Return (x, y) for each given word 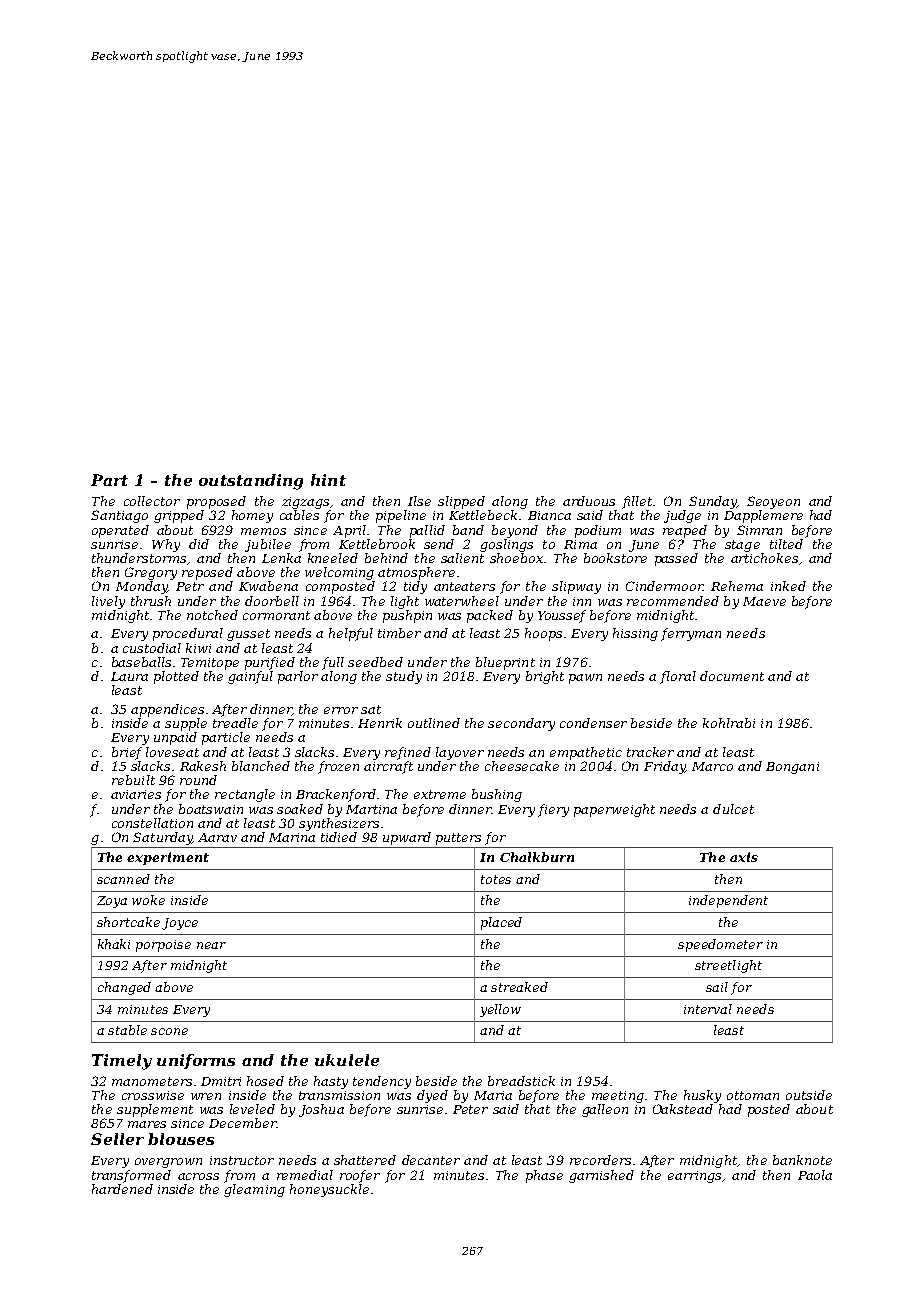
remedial (305, 1175)
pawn (585, 679)
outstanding (251, 482)
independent (728, 901)
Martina (371, 809)
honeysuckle (329, 1190)
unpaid (175, 738)
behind (386, 558)
